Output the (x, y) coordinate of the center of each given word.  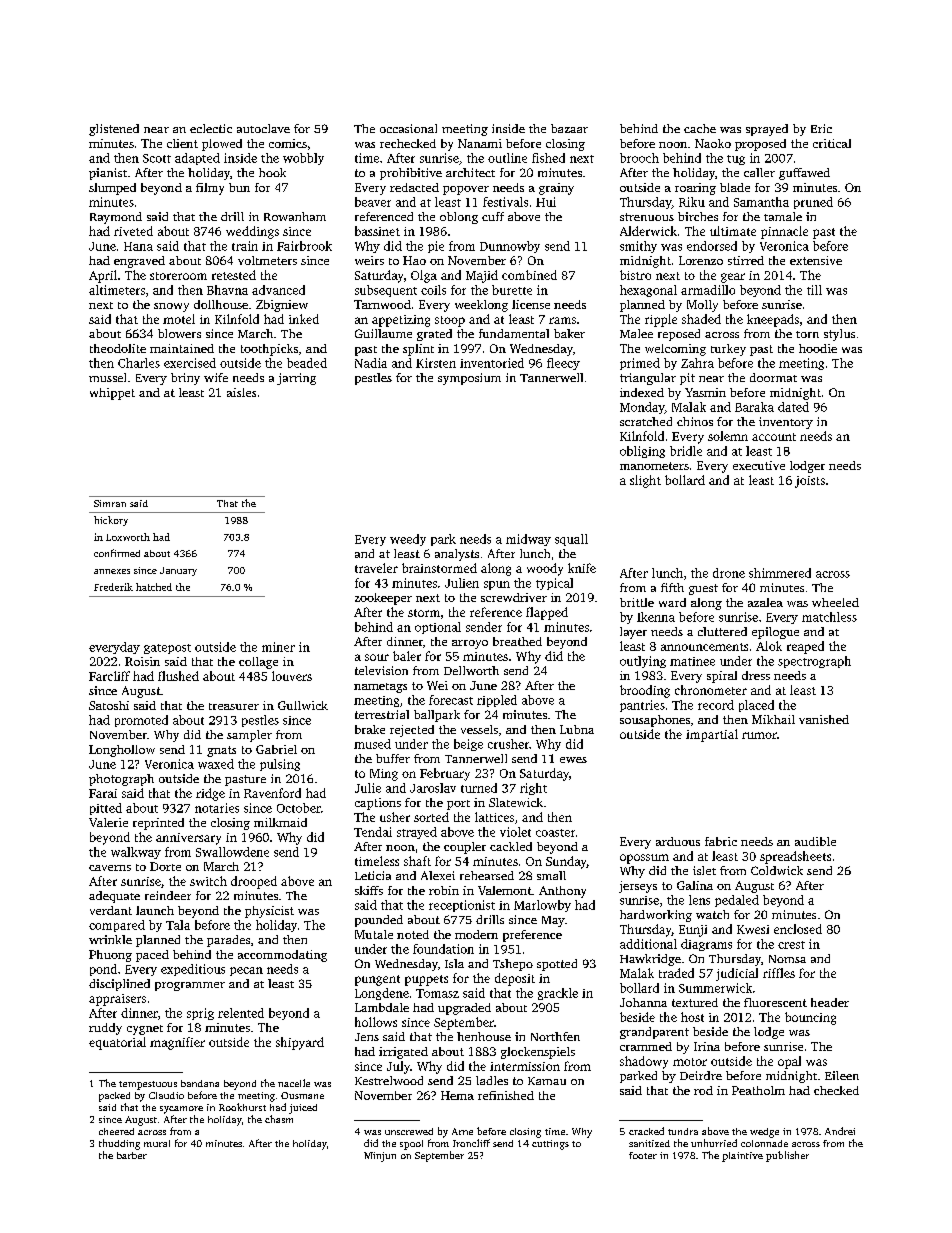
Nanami (480, 143)
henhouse (484, 1036)
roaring (695, 189)
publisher (787, 1156)
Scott (157, 158)
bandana (200, 1083)
